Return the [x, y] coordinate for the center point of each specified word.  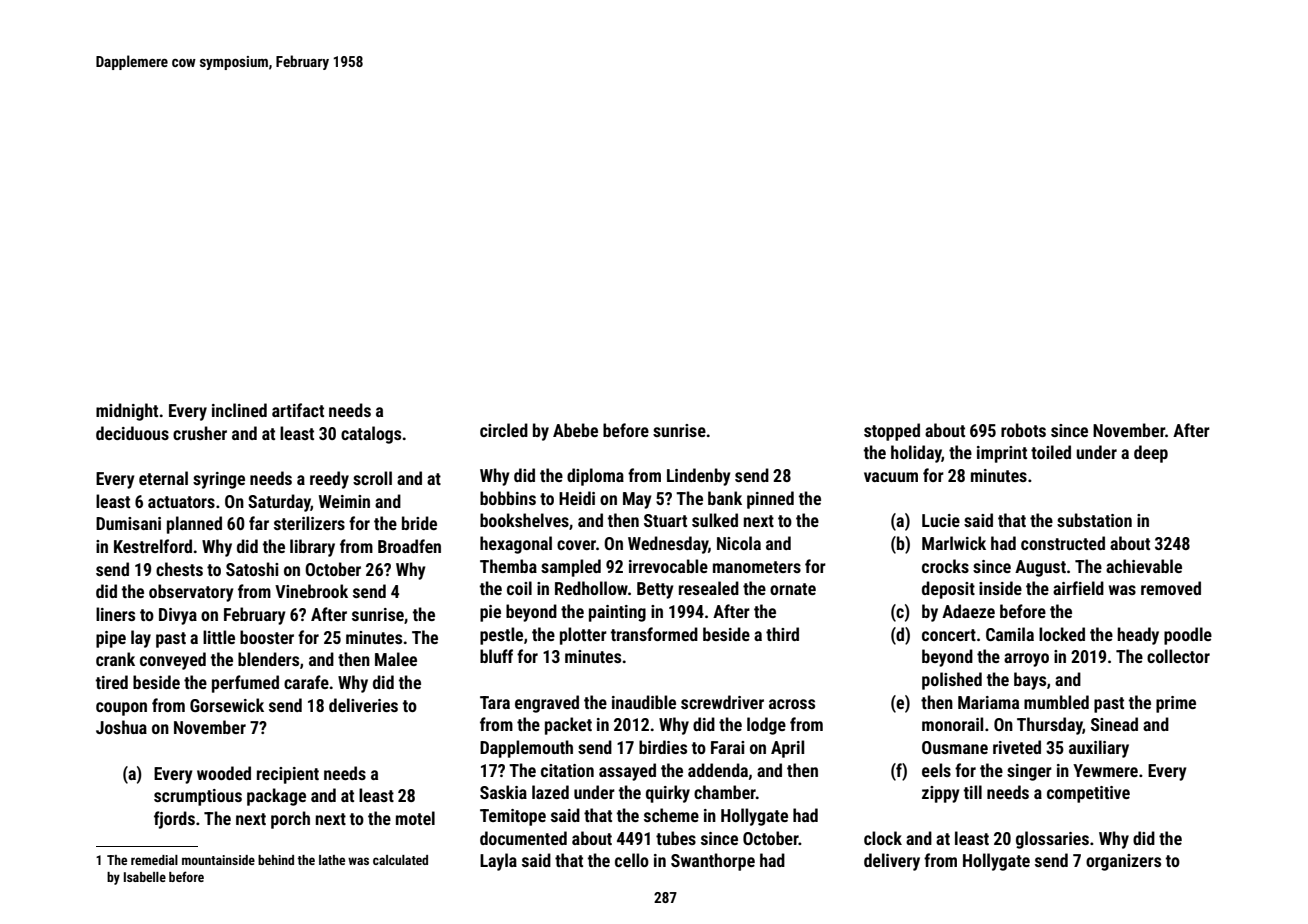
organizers [1123, 862]
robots [1023, 430]
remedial [154, 860]
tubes [676, 838]
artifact [298, 410]
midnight [127, 412]
